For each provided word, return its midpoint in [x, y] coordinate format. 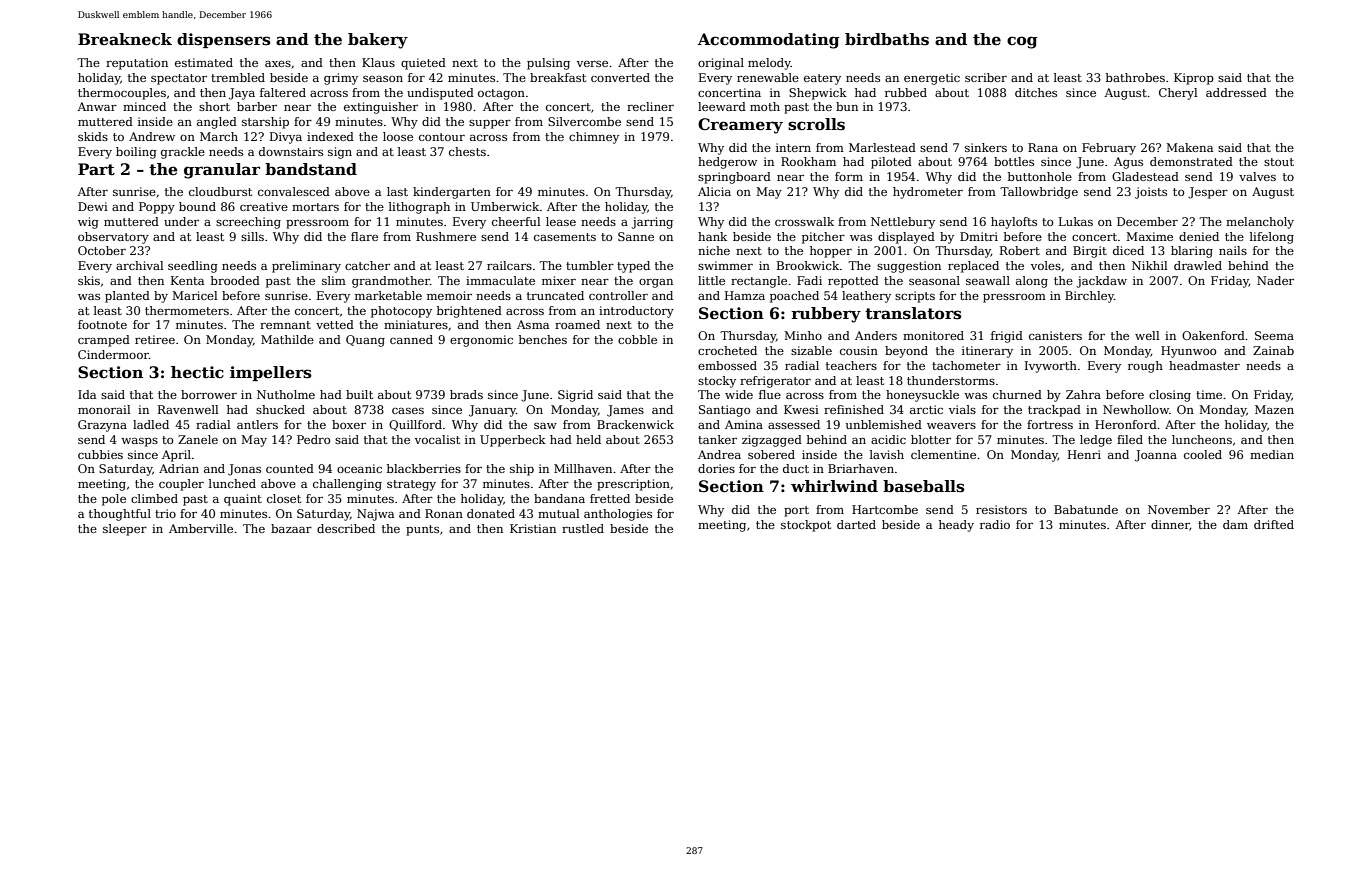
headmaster [1204, 365]
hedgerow [727, 163]
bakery [378, 41]
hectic [197, 372]
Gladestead [1145, 176]
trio [165, 513]
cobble [637, 339]
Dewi [93, 206]
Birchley [1089, 297]
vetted [335, 324]
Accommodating [769, 41]
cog [1022, 42]
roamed [577, 324]
